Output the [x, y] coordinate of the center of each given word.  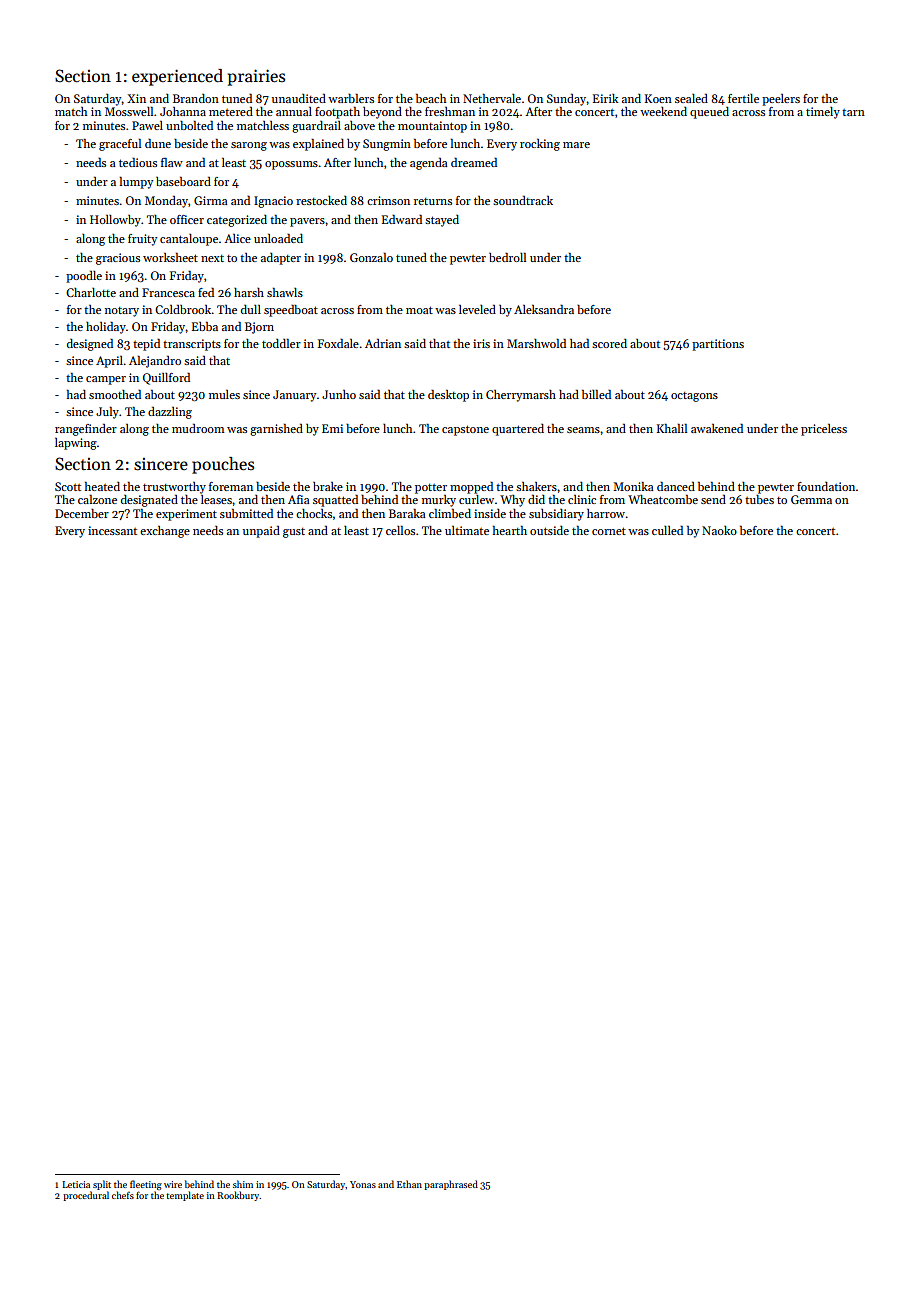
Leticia [76, 1184]
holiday [106, 328]
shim [243, 1184]
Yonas [363, 1184]
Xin [136, 98]
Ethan [409, 1184]
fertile [743, 98]
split [102, 1185]
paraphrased [451, 1185]
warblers [351, 98]
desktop [448, 396]
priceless [824, 430]
